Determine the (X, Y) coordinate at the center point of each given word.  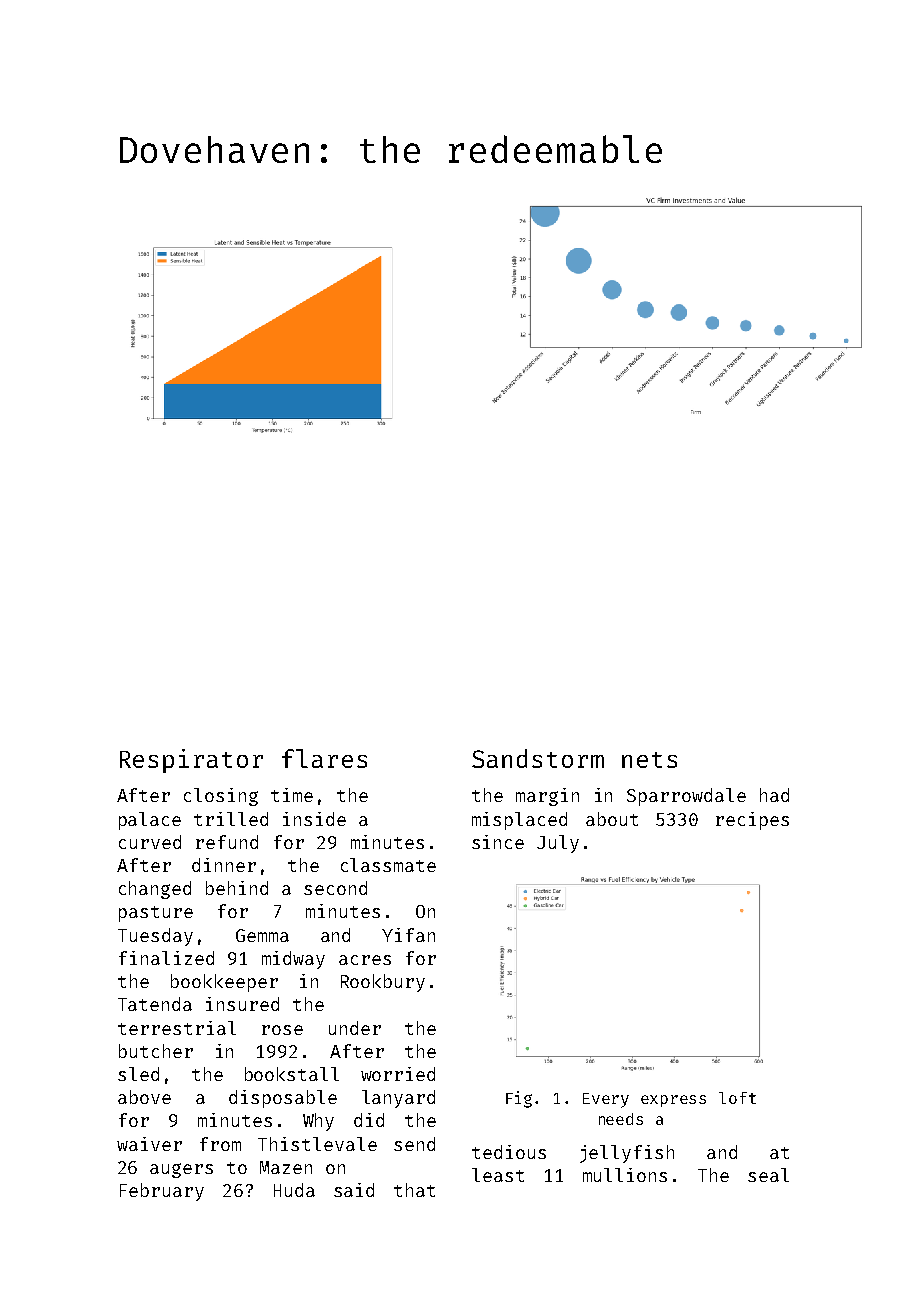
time (292, 795)
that (414, 1190)
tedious (509, 1152)
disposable (283, 1099)
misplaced (519, 821)
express (673, 1101)
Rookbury (383, 983)
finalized (166, 958)
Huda (294, 1190)
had (774, 795)
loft (737, 1098)
